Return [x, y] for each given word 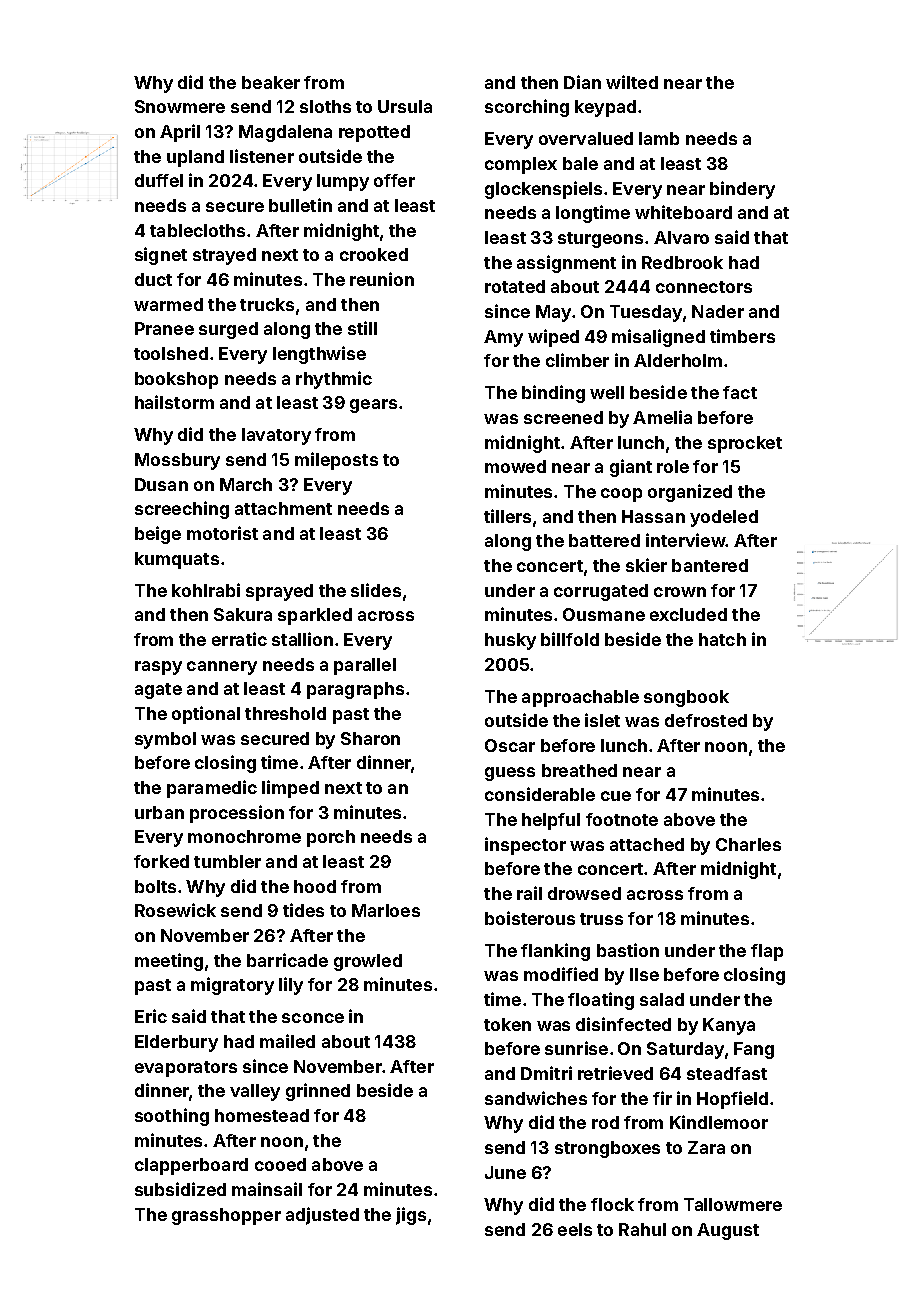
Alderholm [678, 360]
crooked [374, 254]
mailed [287, 1041]
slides [376, 590]
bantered [710, 565]
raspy [158, 668]
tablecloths [197, 230]
